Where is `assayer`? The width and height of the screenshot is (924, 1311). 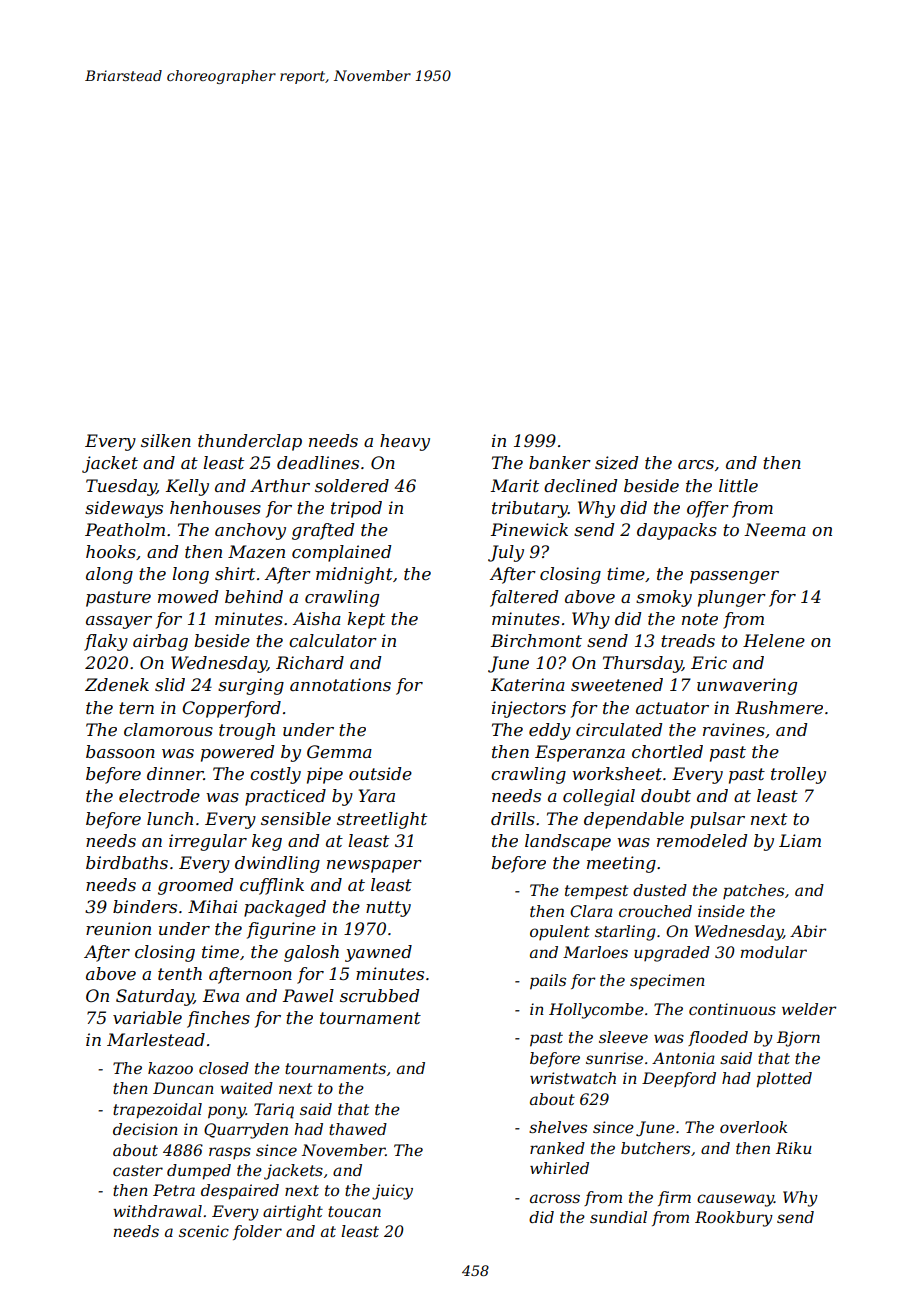 assayer is located at coordinates (119, 622).
